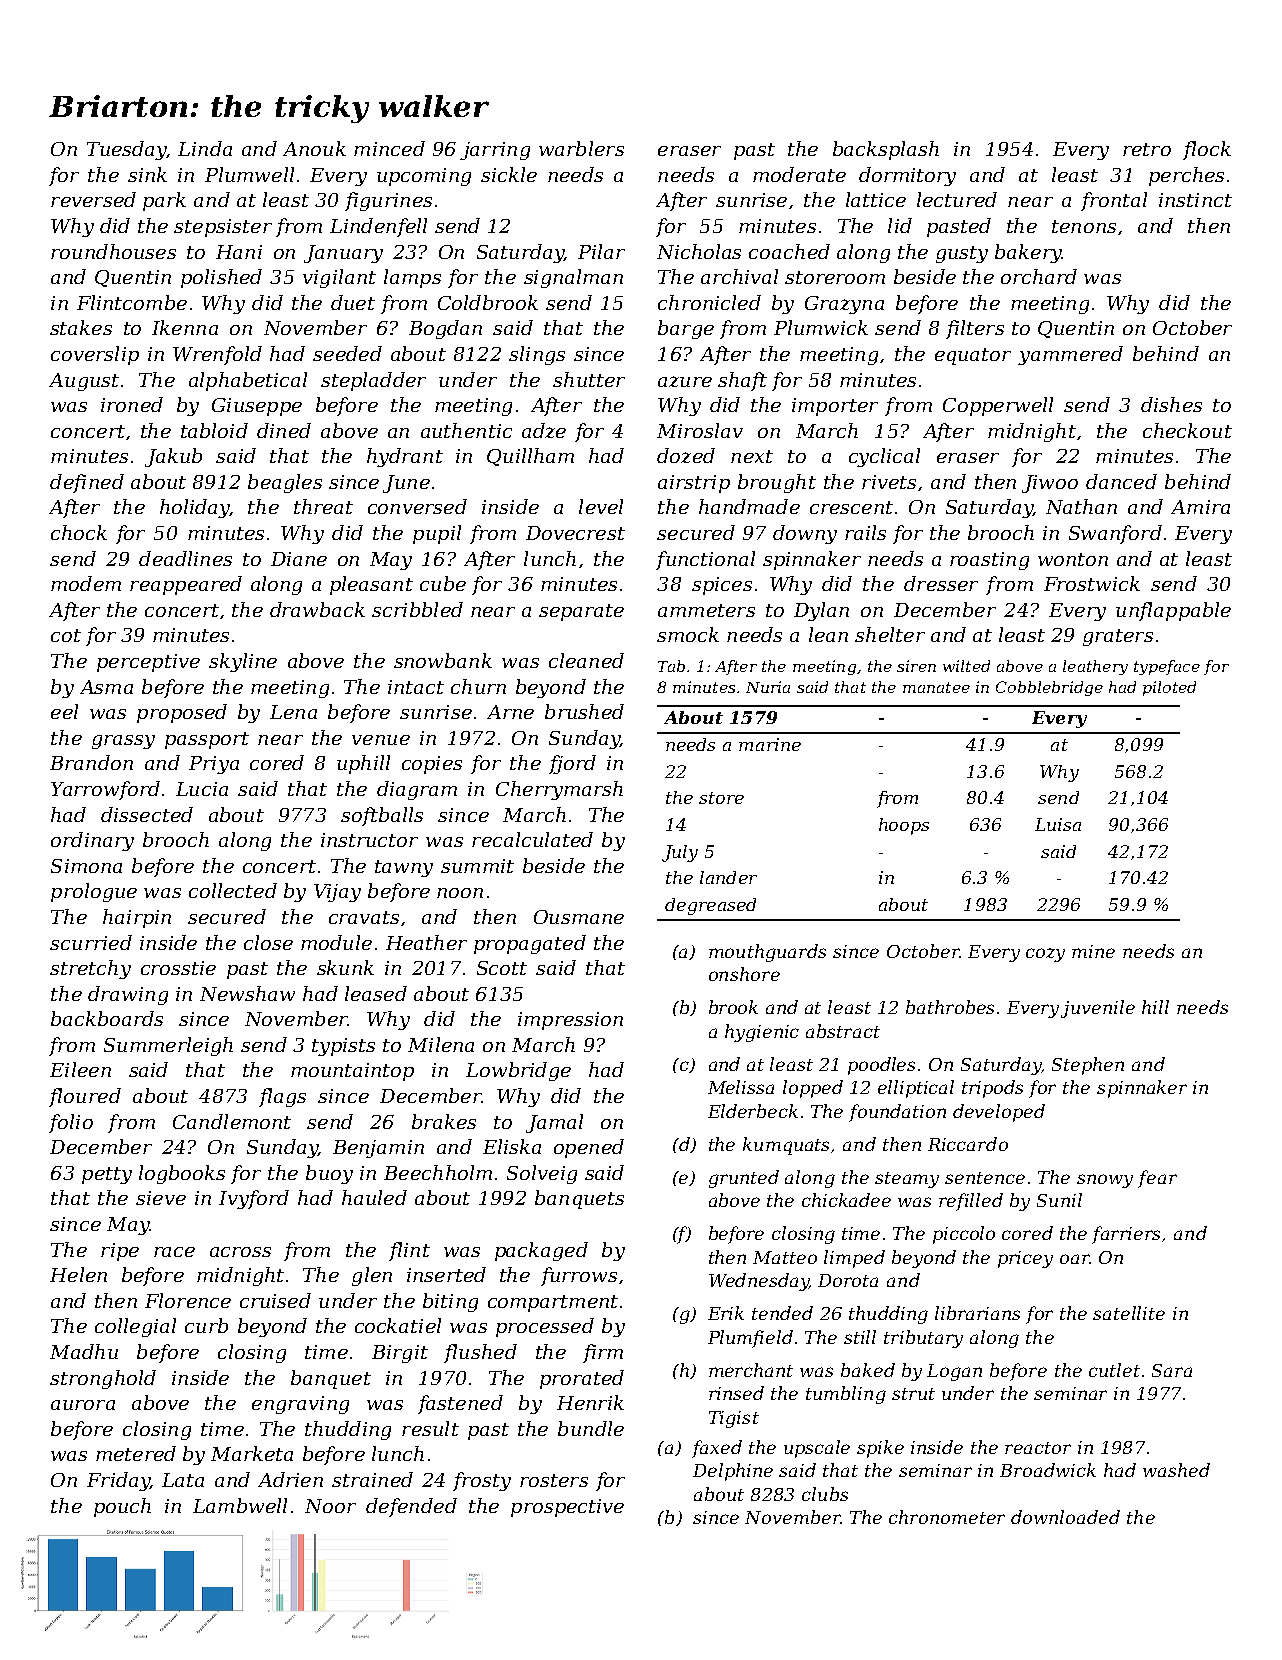 The height and width of the screenshot is (1660, 1282). I want to click on jarring, so click(495, 151).
